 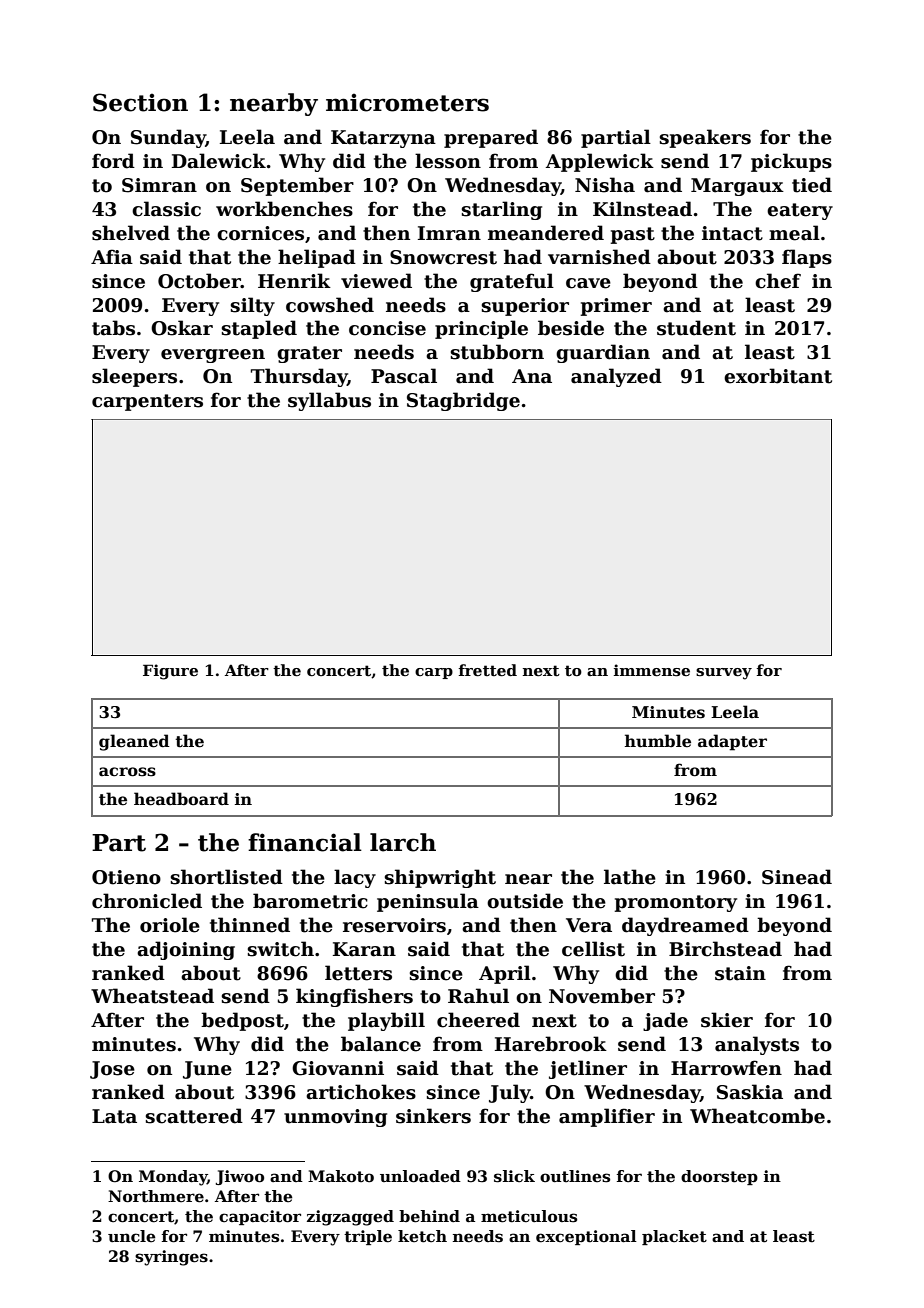 I want to click on Wheatstead, so click(x=152, y=996).
